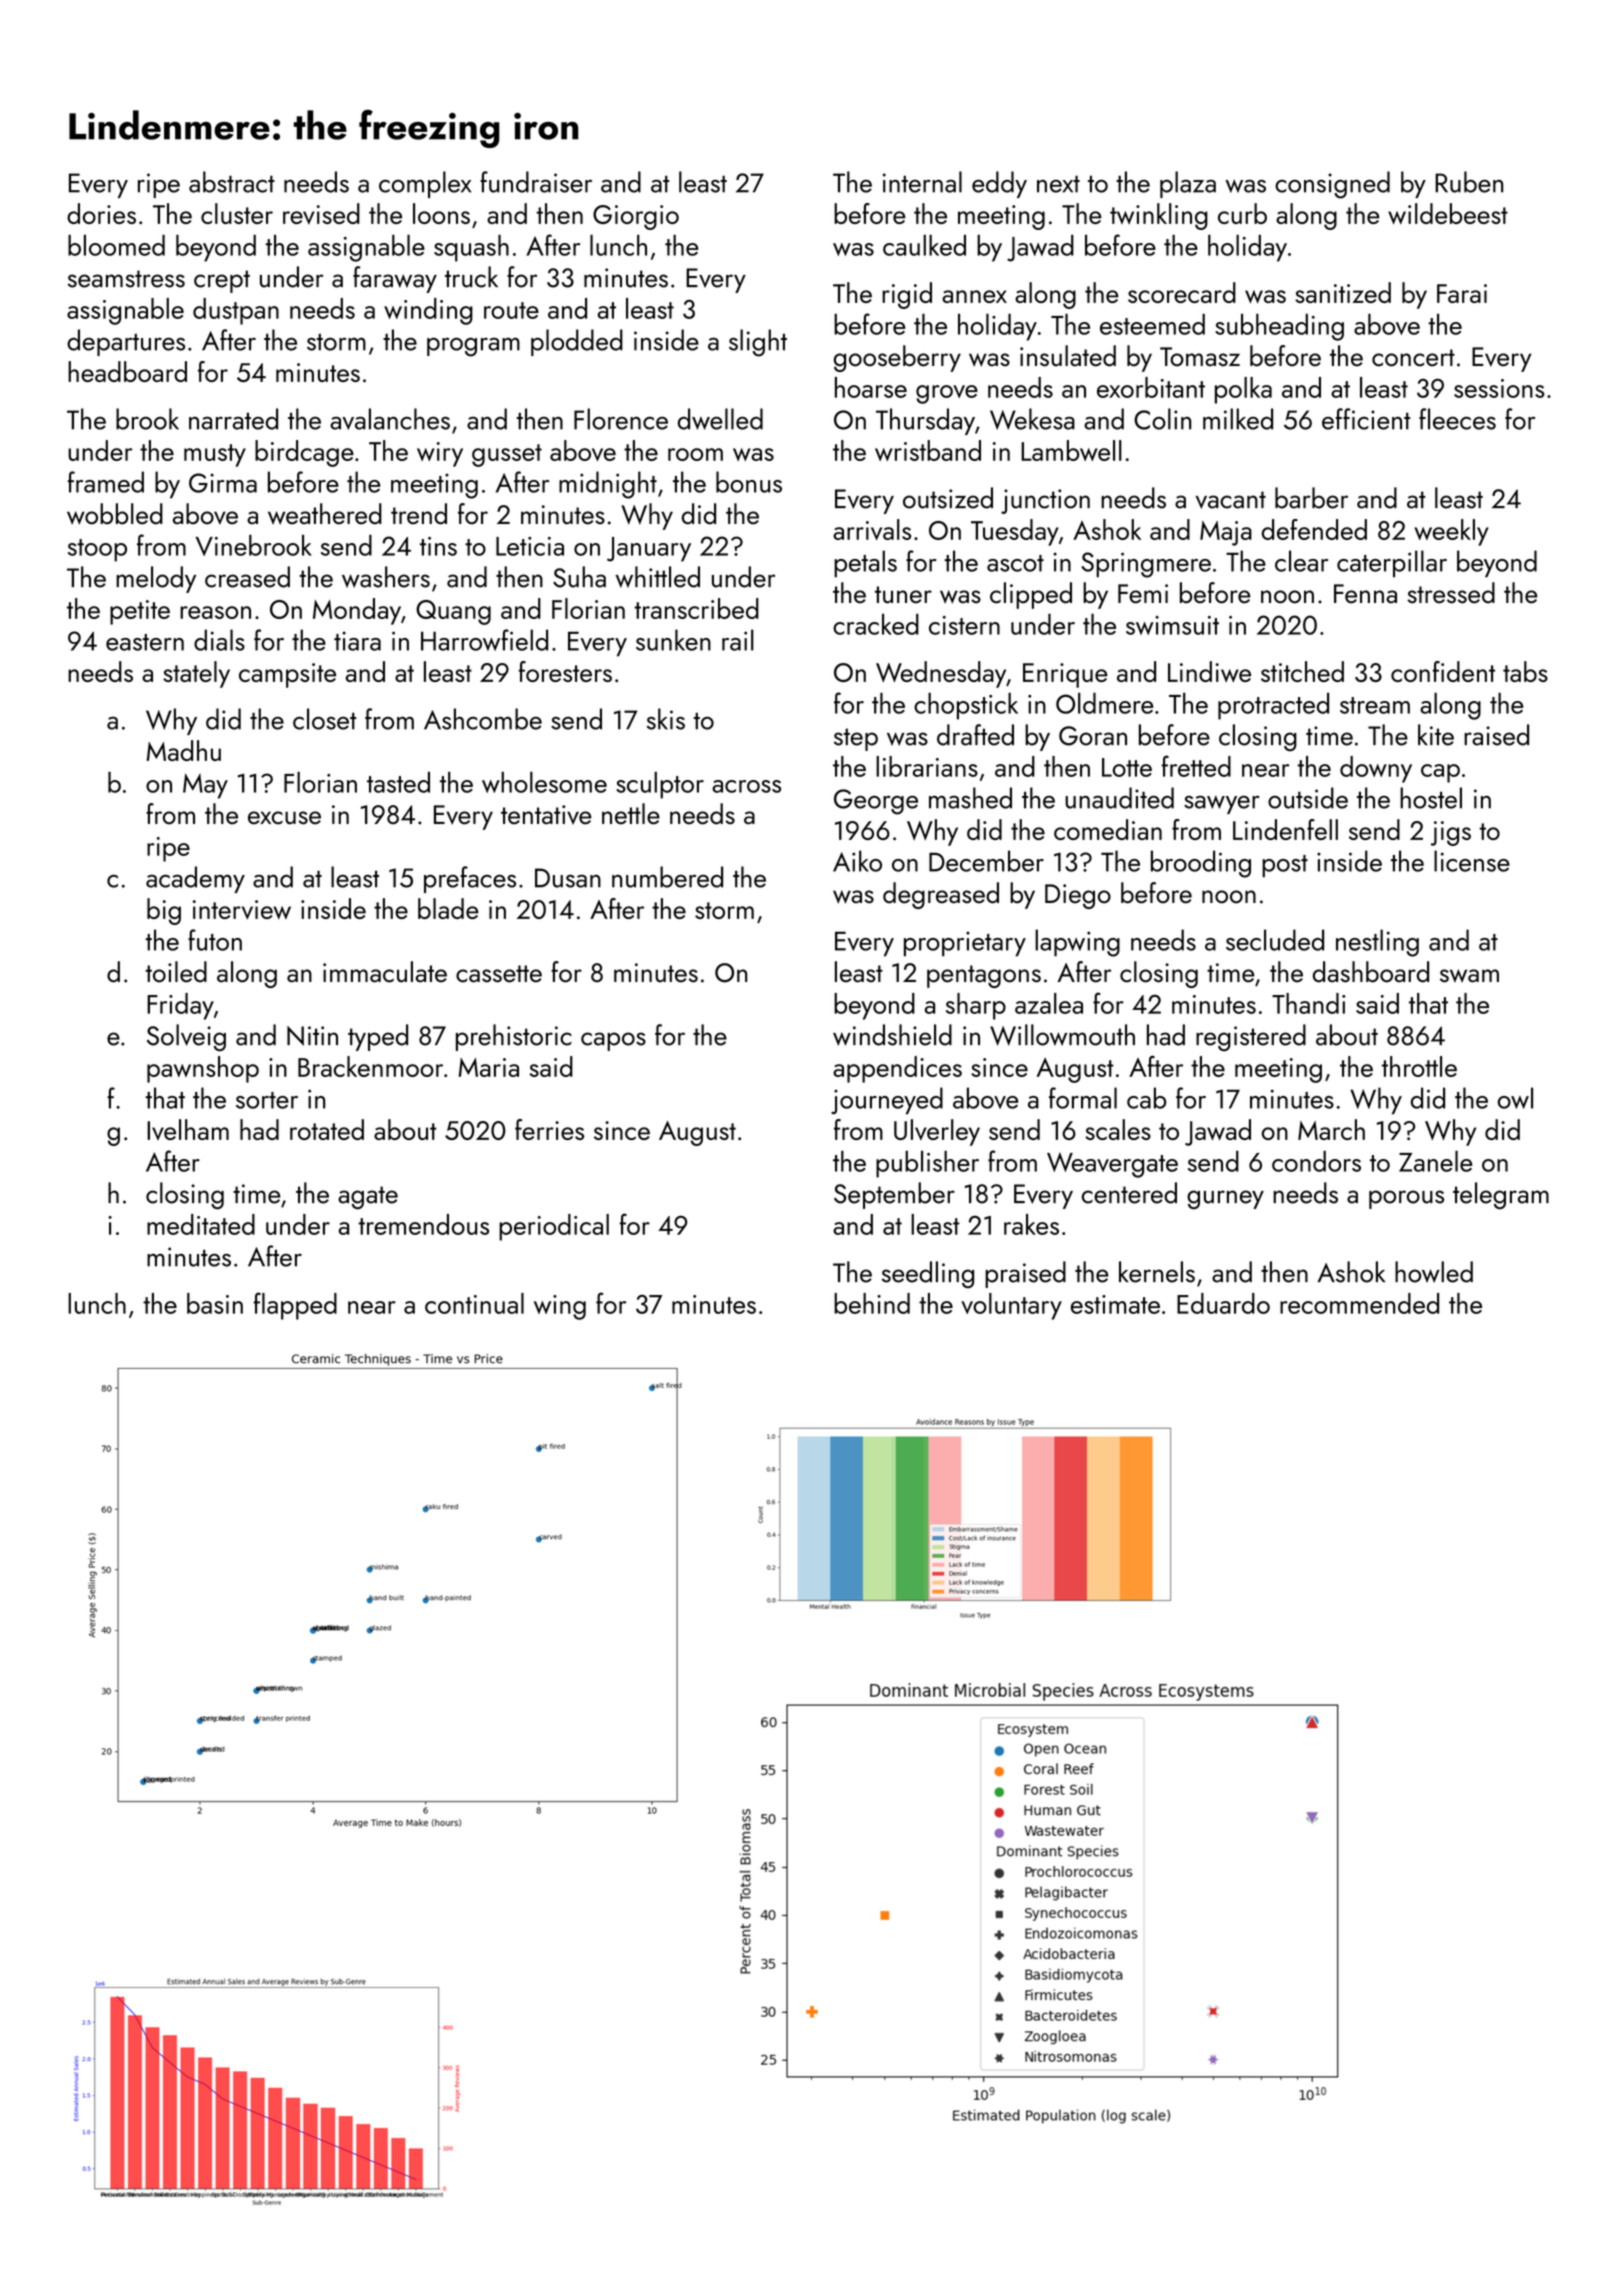 This image has width=1620, height=2292. I want to click on swam, so click(1469, 976).
